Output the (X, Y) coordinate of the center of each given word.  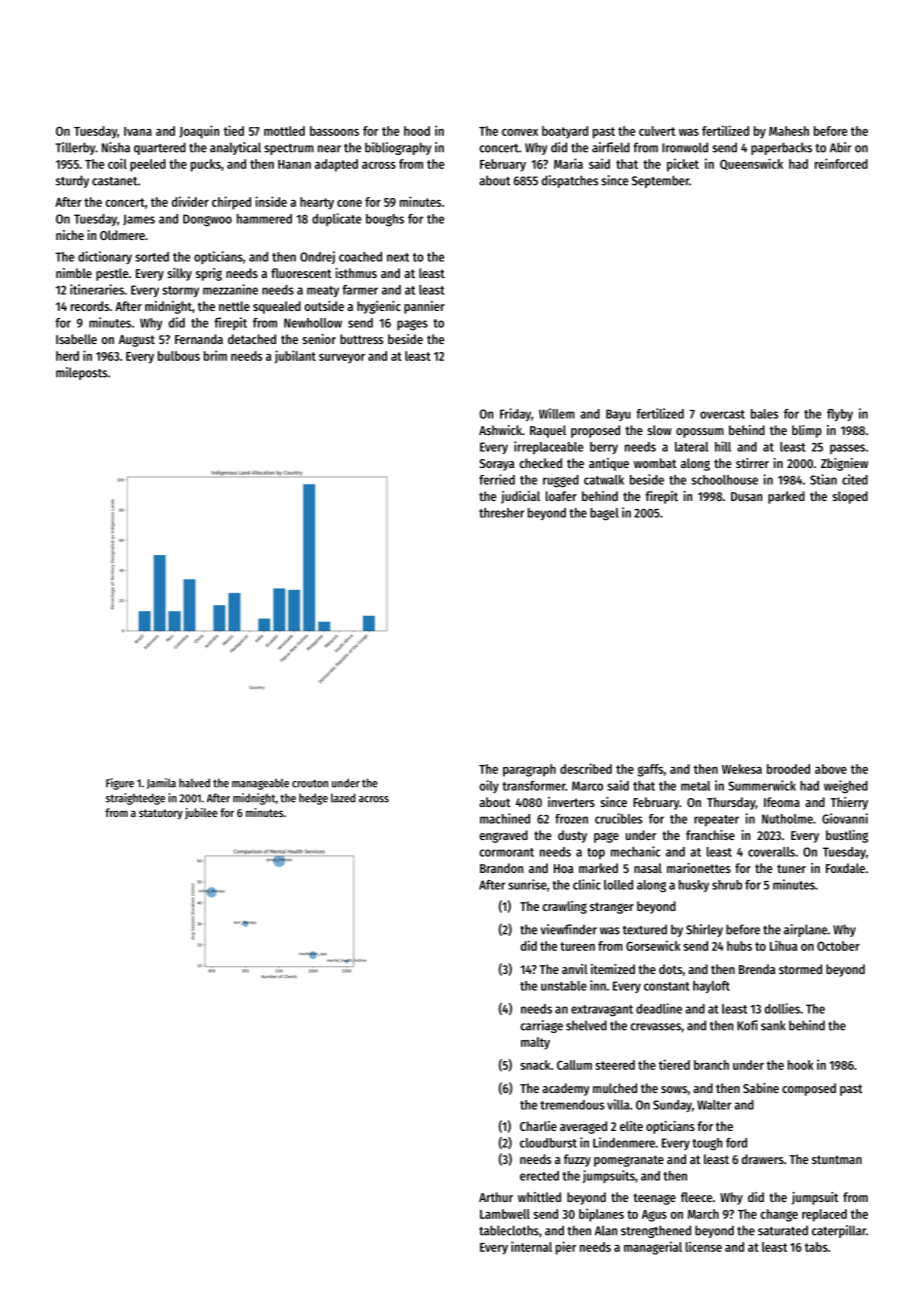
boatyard (565, 132)
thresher (501, 513)
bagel (604, 514)
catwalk (604, 480)
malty (535, 1043)
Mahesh (789, 131)
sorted (152, 257)
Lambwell (505, 1214)
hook (801, 1065)
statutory (161, 814)
